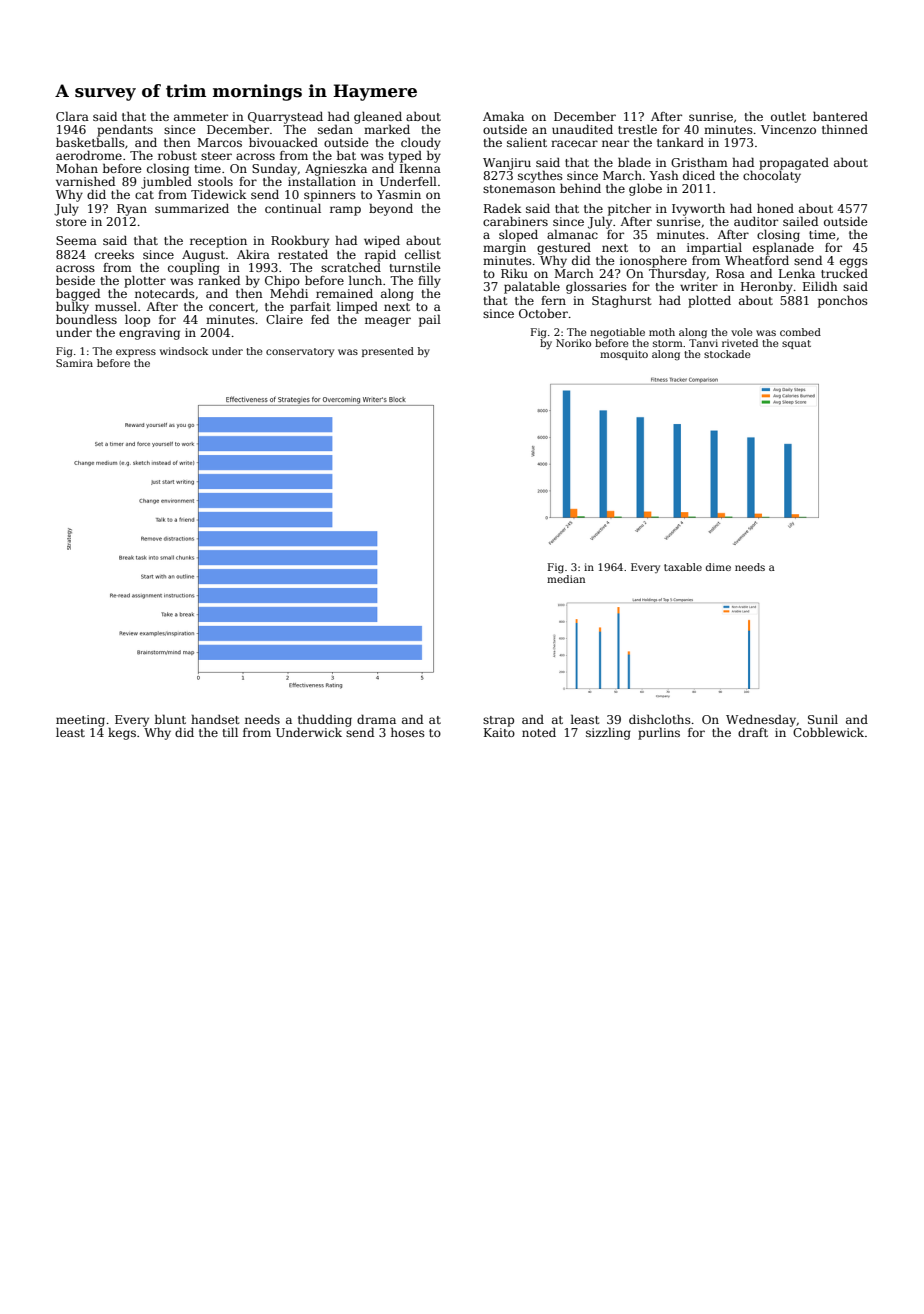  Describe the element at coordinates (540, 176) in the screenshot. I see `scythes` at that location.
